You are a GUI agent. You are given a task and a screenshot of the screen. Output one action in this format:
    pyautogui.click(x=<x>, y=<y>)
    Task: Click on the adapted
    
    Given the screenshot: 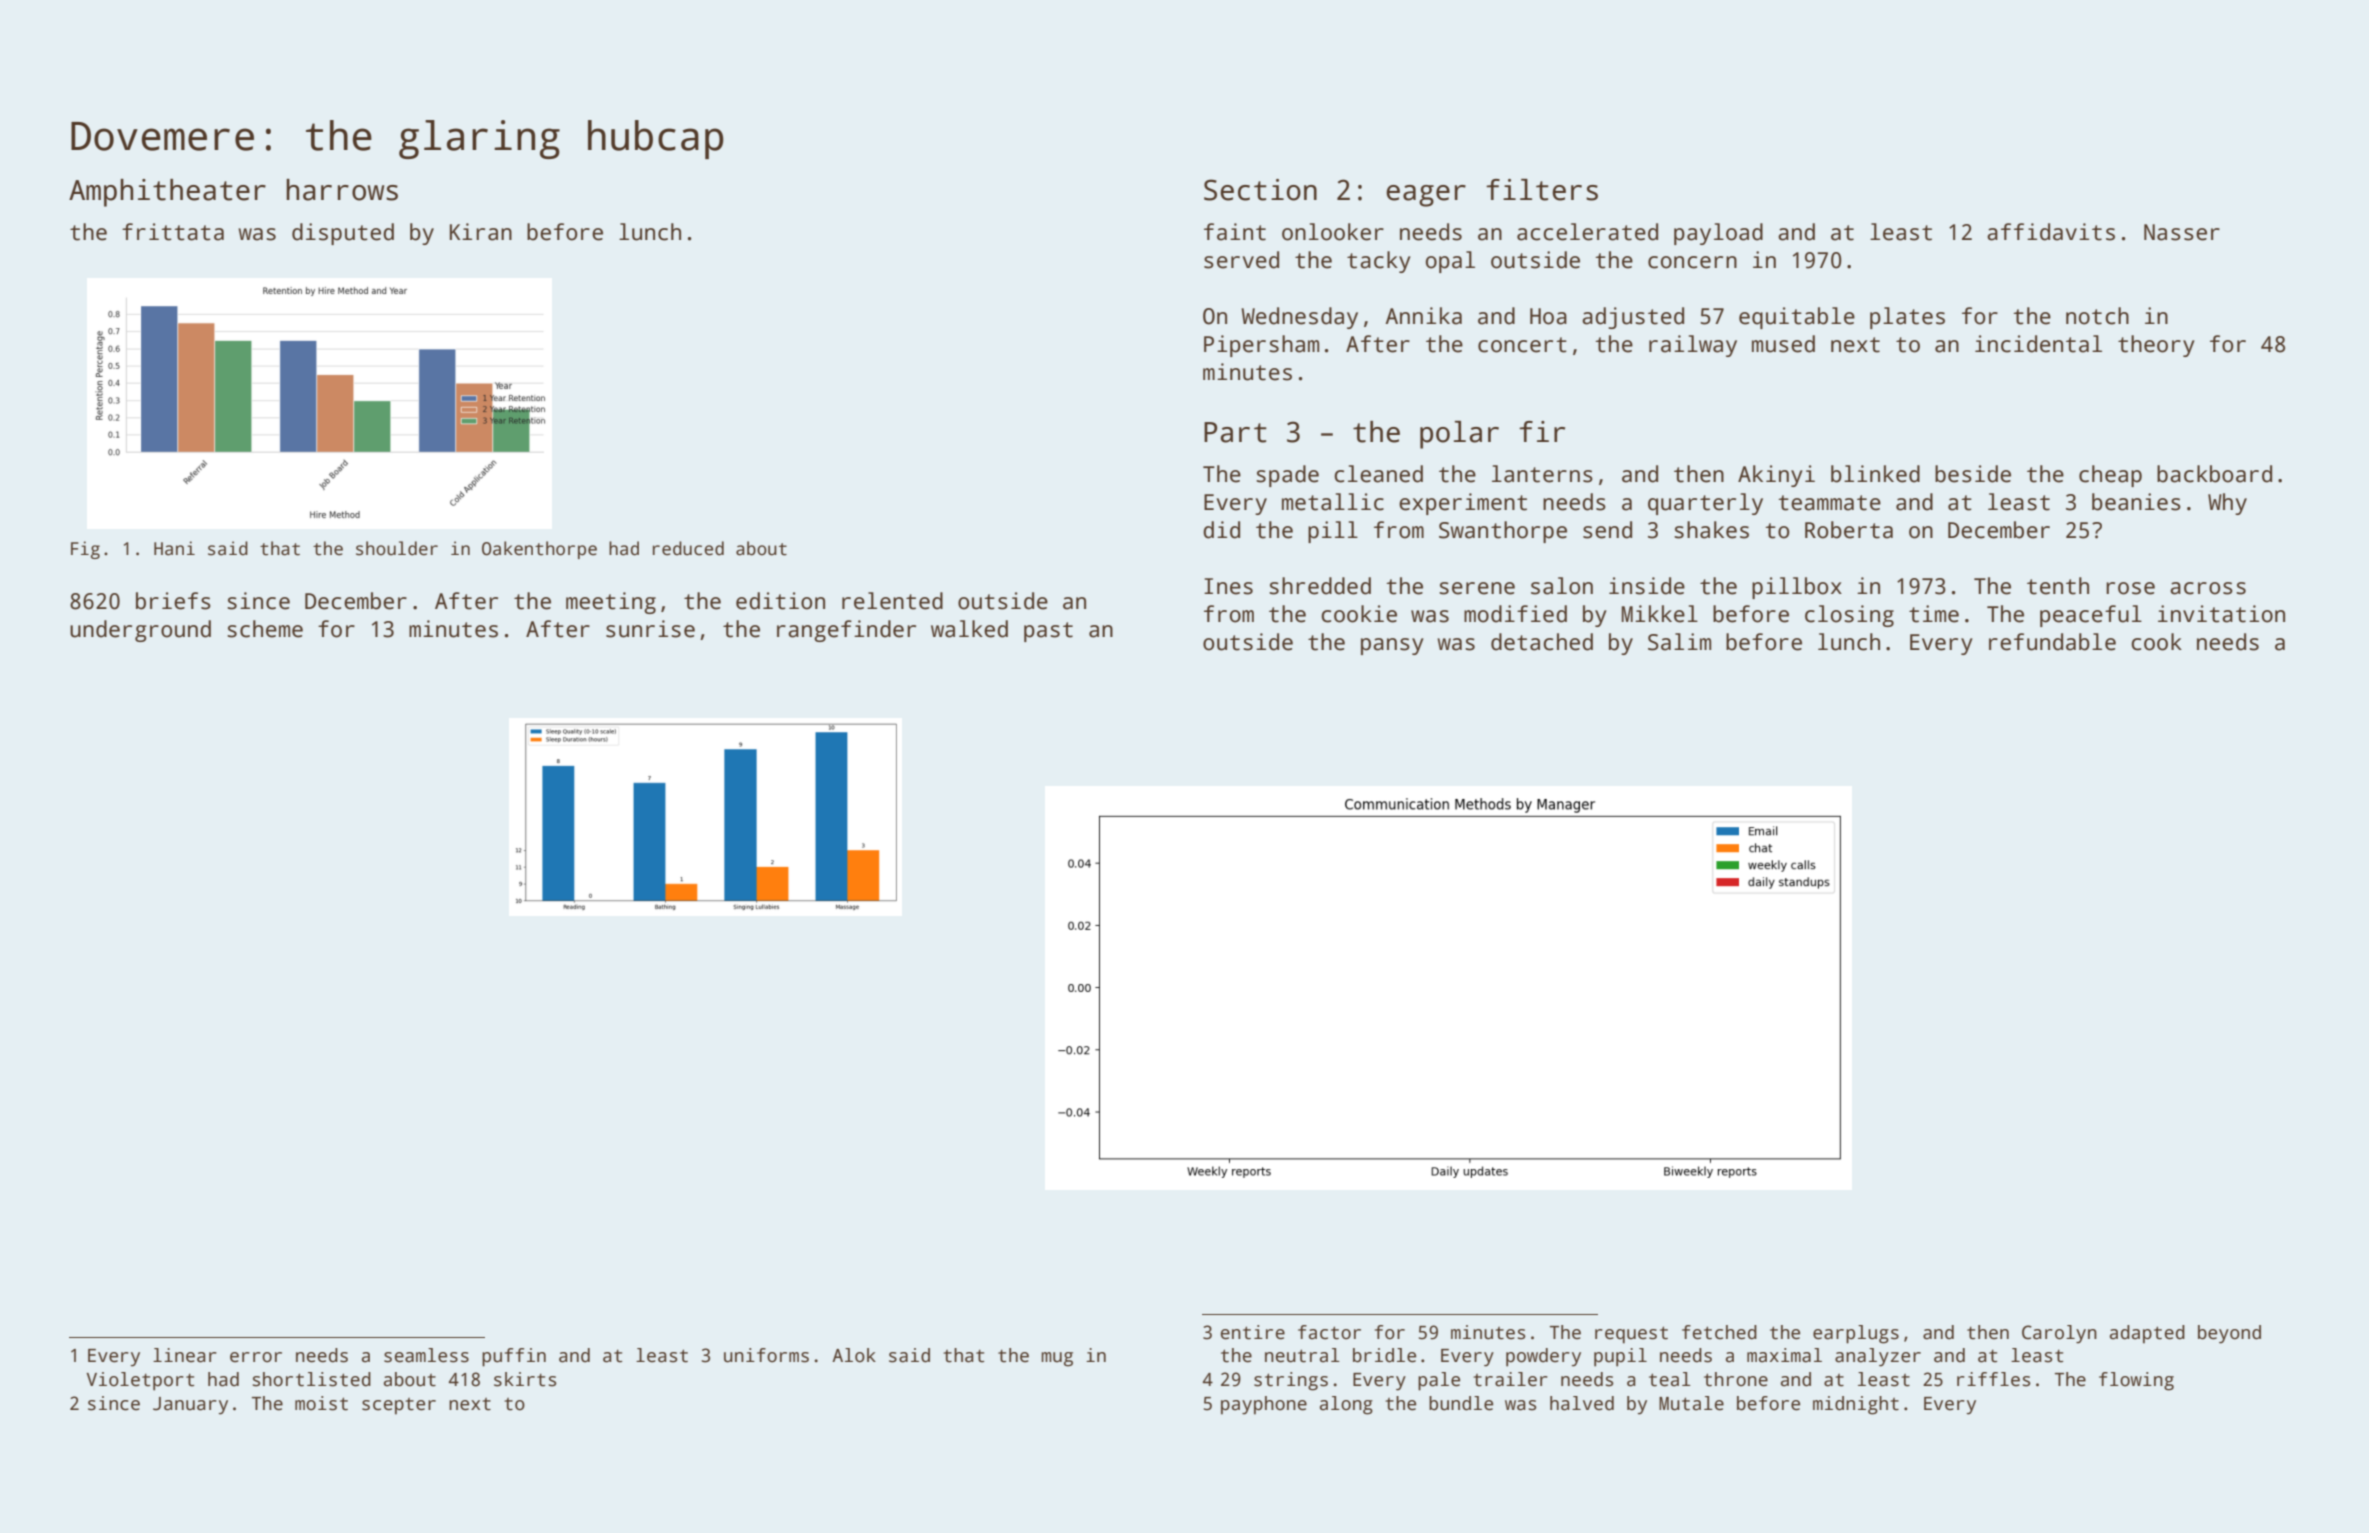 What is the action you would take?
    pyautogui.click(x=2147, y=1334)
